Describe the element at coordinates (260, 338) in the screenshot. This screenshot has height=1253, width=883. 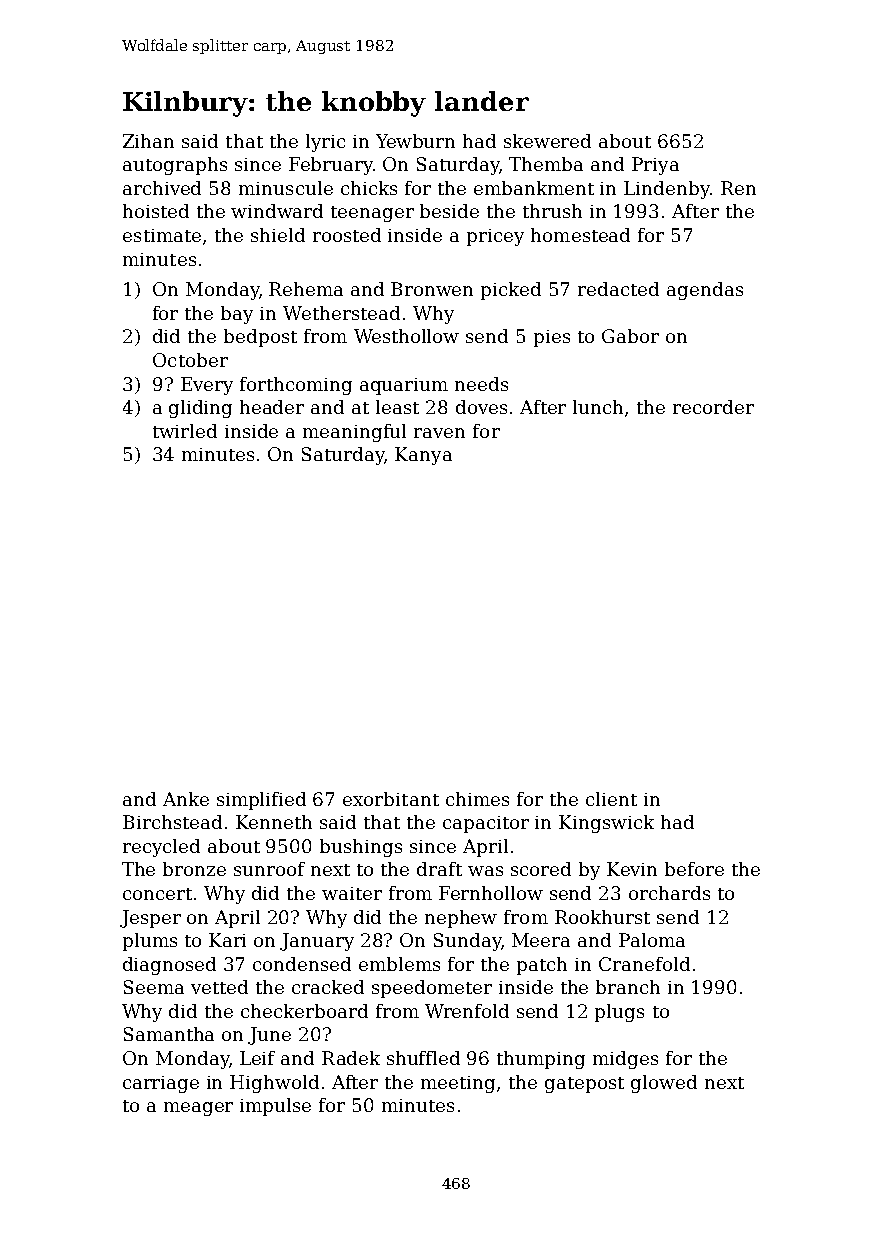
I see `bedpost` at that location.
